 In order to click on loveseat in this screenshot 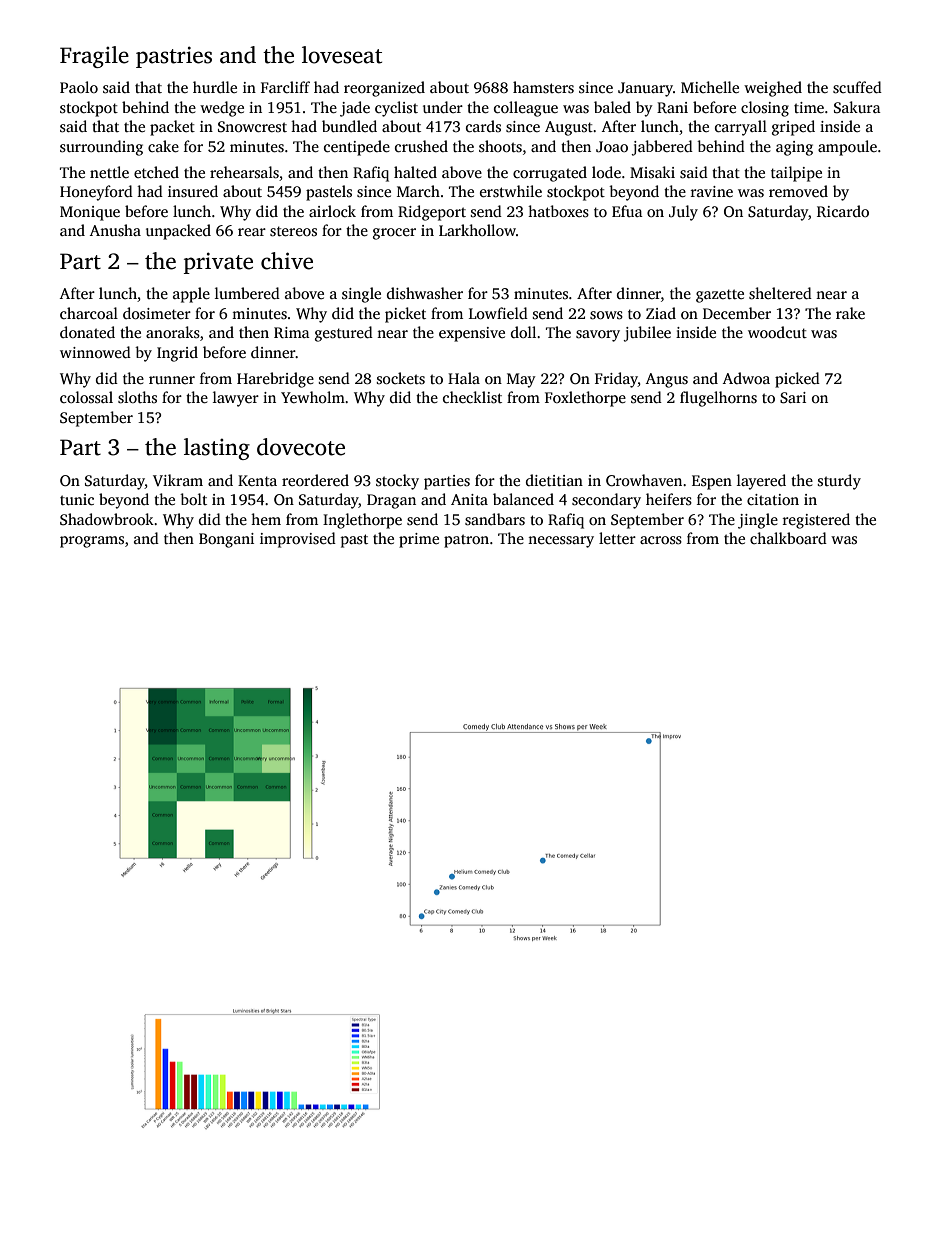, I will do `click(342, 55)`.
